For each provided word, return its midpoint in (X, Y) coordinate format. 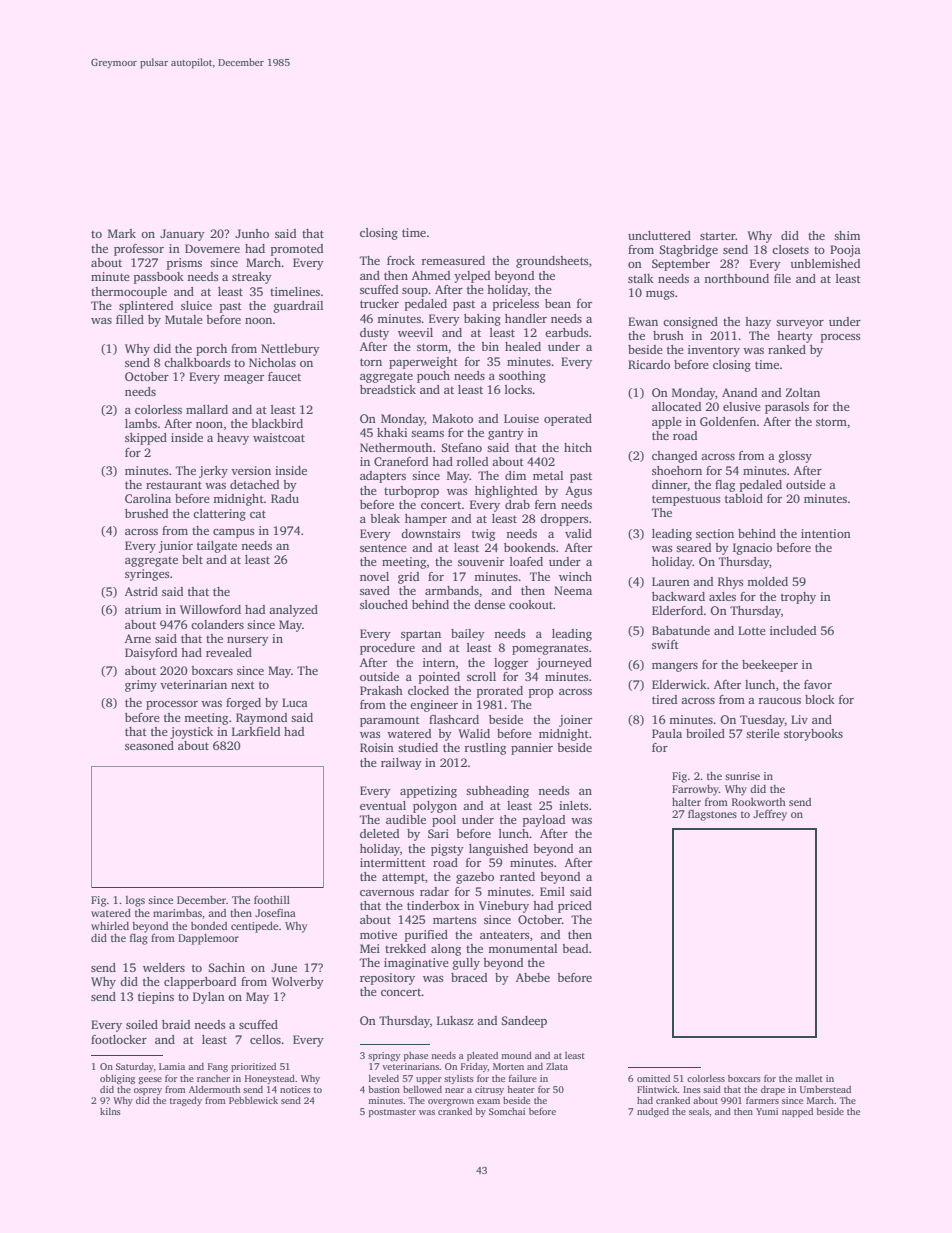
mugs (660, 295)
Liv (799, 719)
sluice (196, 305)
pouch (433, 377)
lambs (141, 423)
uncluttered (659, 235)
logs (135, 901)
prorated (500, 692)
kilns (110, 1111)
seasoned (149, 745)
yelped (472, 277)
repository (387, 979)
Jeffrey (770, 815)
